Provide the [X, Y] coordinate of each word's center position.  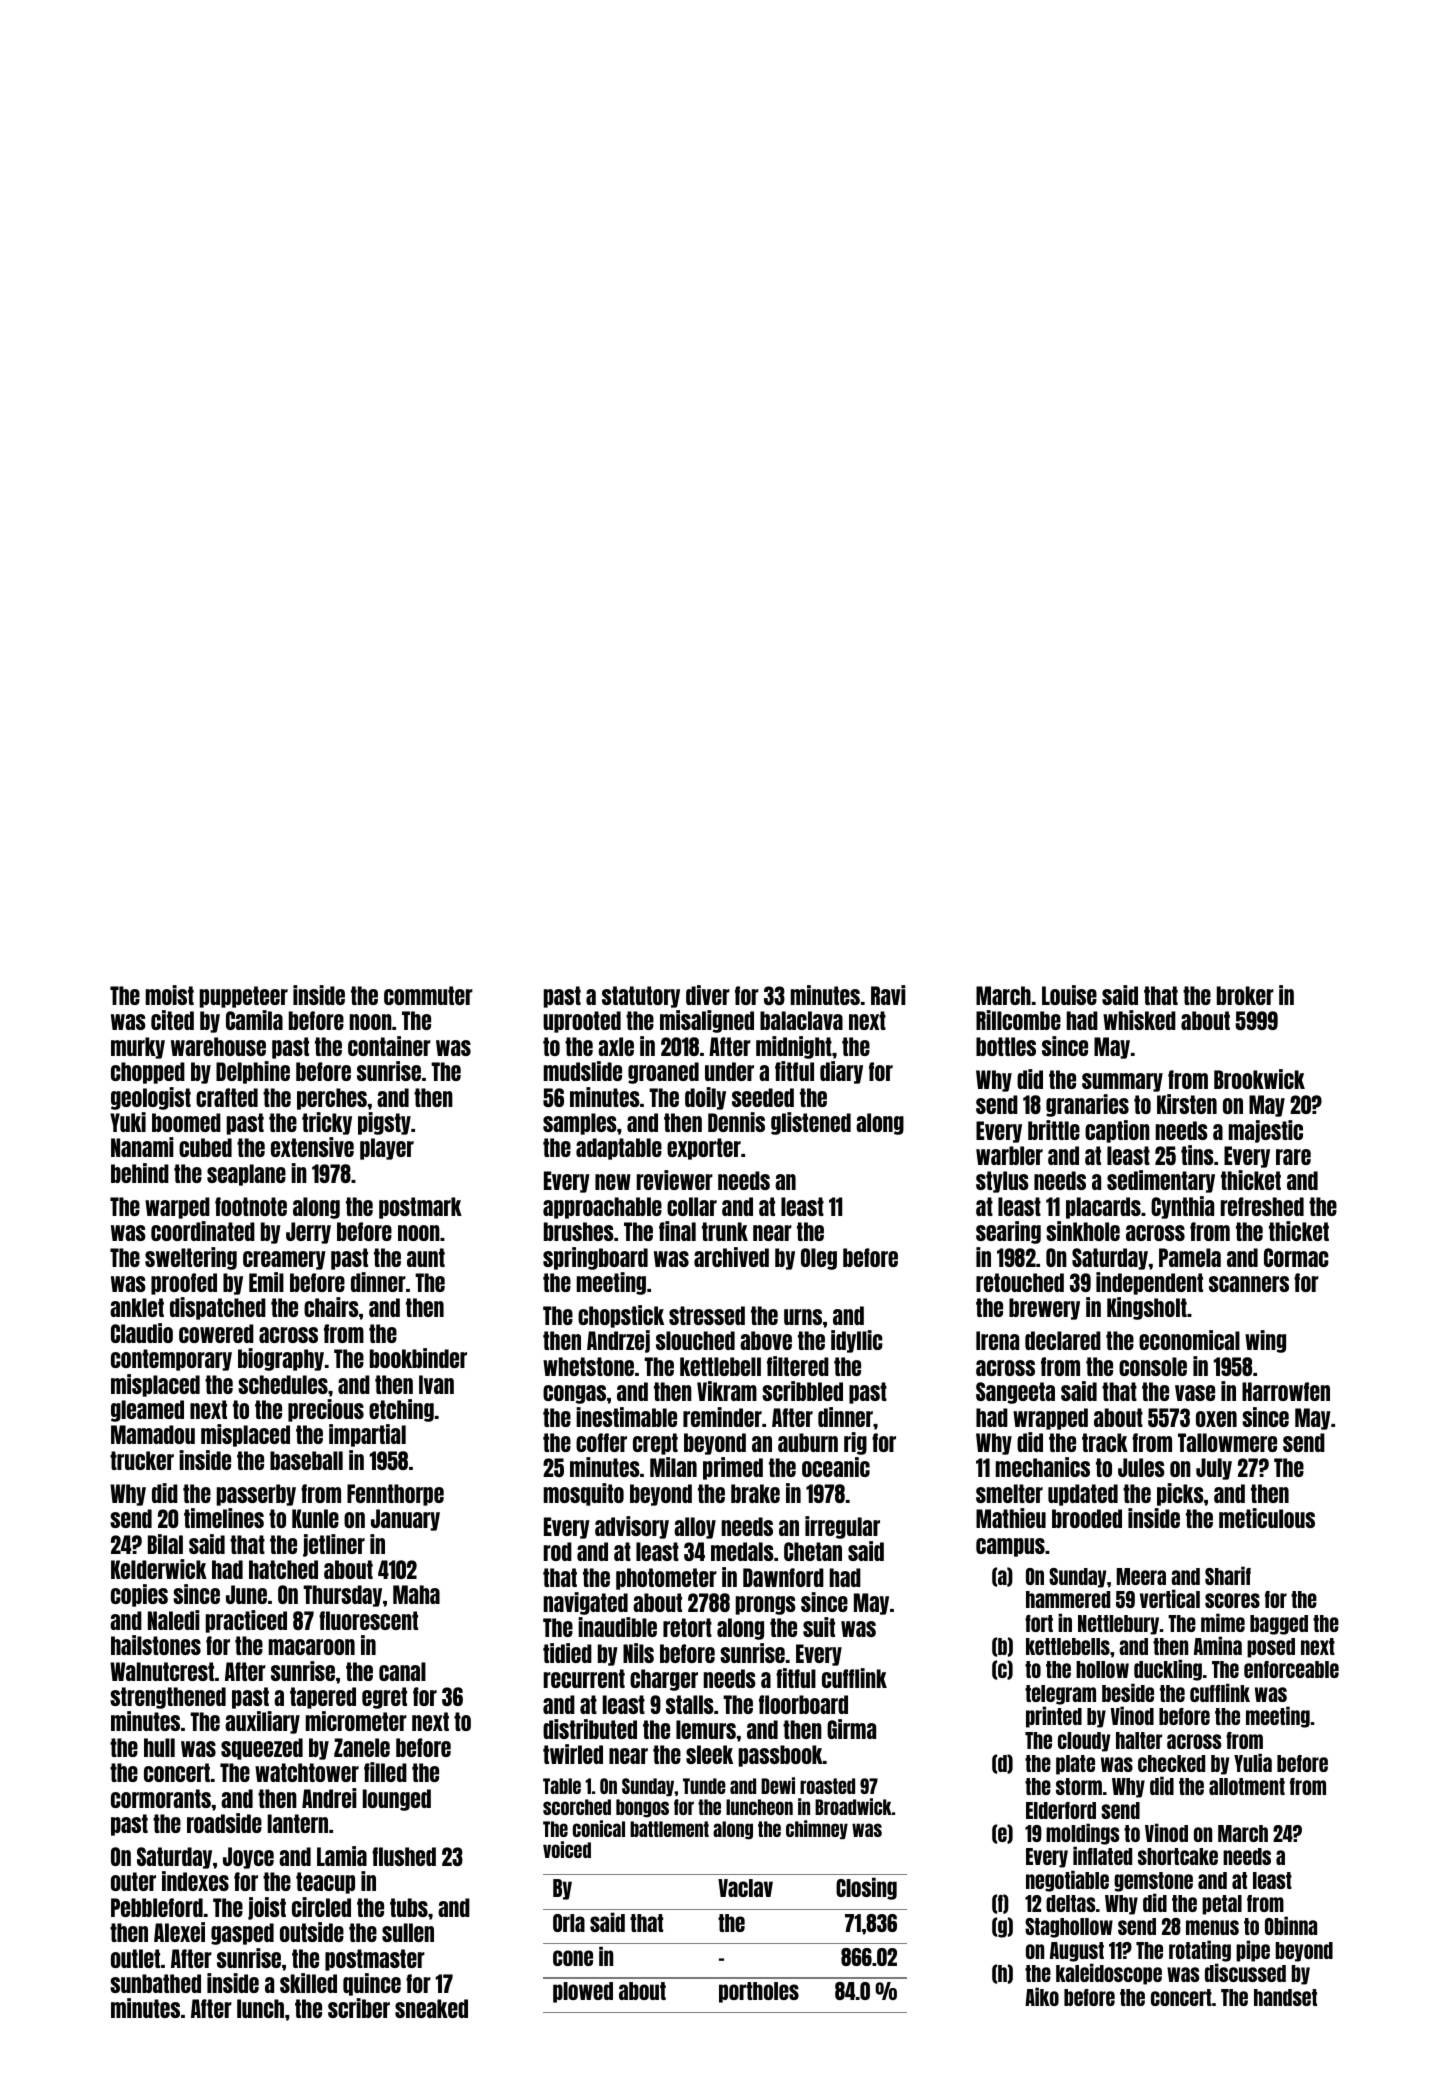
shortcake [1178, 1856]
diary [841, 1072]
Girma [851, 1729]
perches [332, 1099]
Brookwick [1259, 1079]
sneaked [431, 2008]
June [246, 1594]
